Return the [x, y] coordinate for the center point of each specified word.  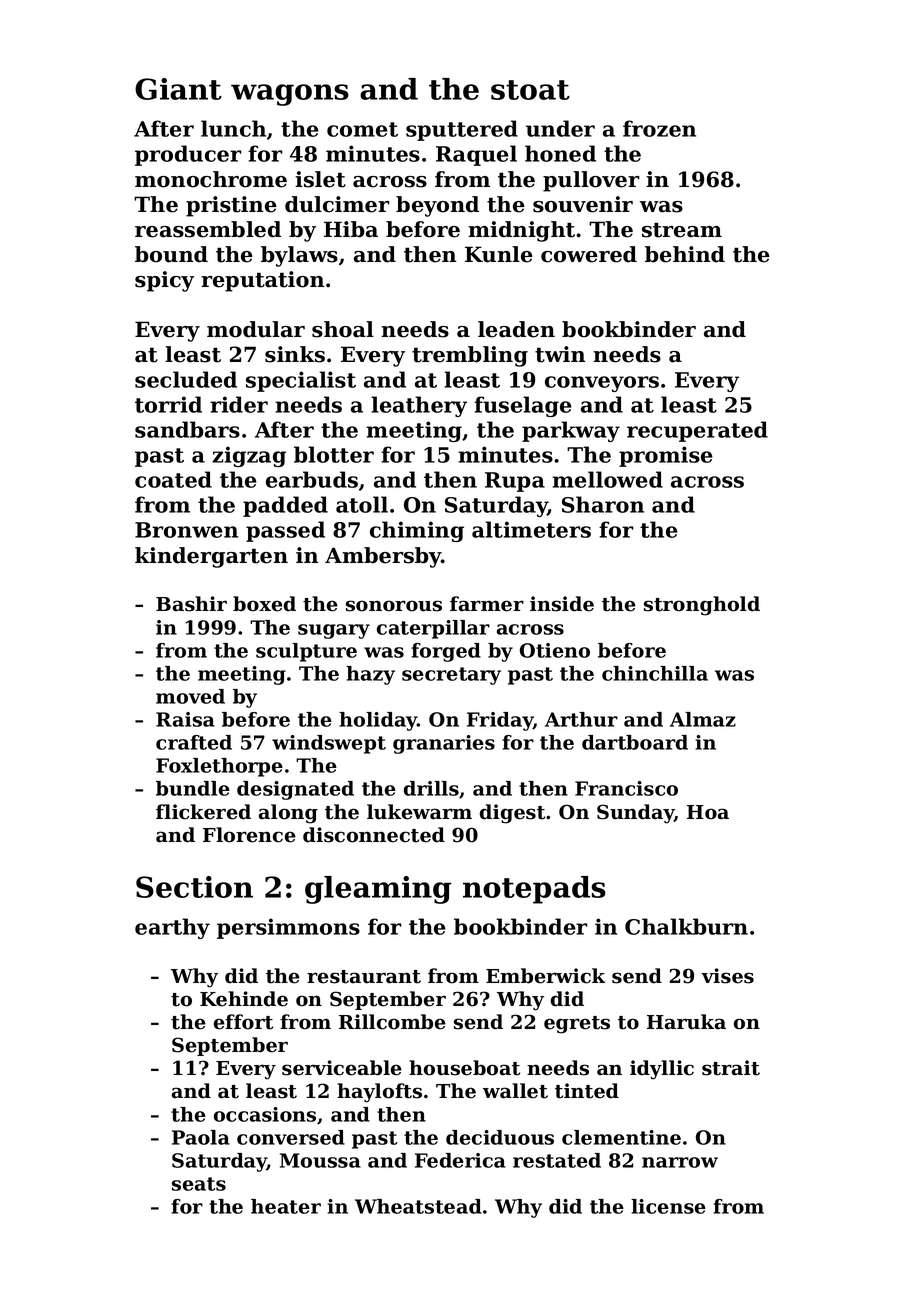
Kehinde [244, 999]
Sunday [635, 814]
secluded [186, 379]
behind [685, 254]
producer [188, 155]
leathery [419, 406]
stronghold [702, 606]
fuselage [523, 406]
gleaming [378, 890]
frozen [659, 128]
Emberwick [545, 976]
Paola [201, 1137]
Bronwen [186, 530]
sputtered [462, 130]
